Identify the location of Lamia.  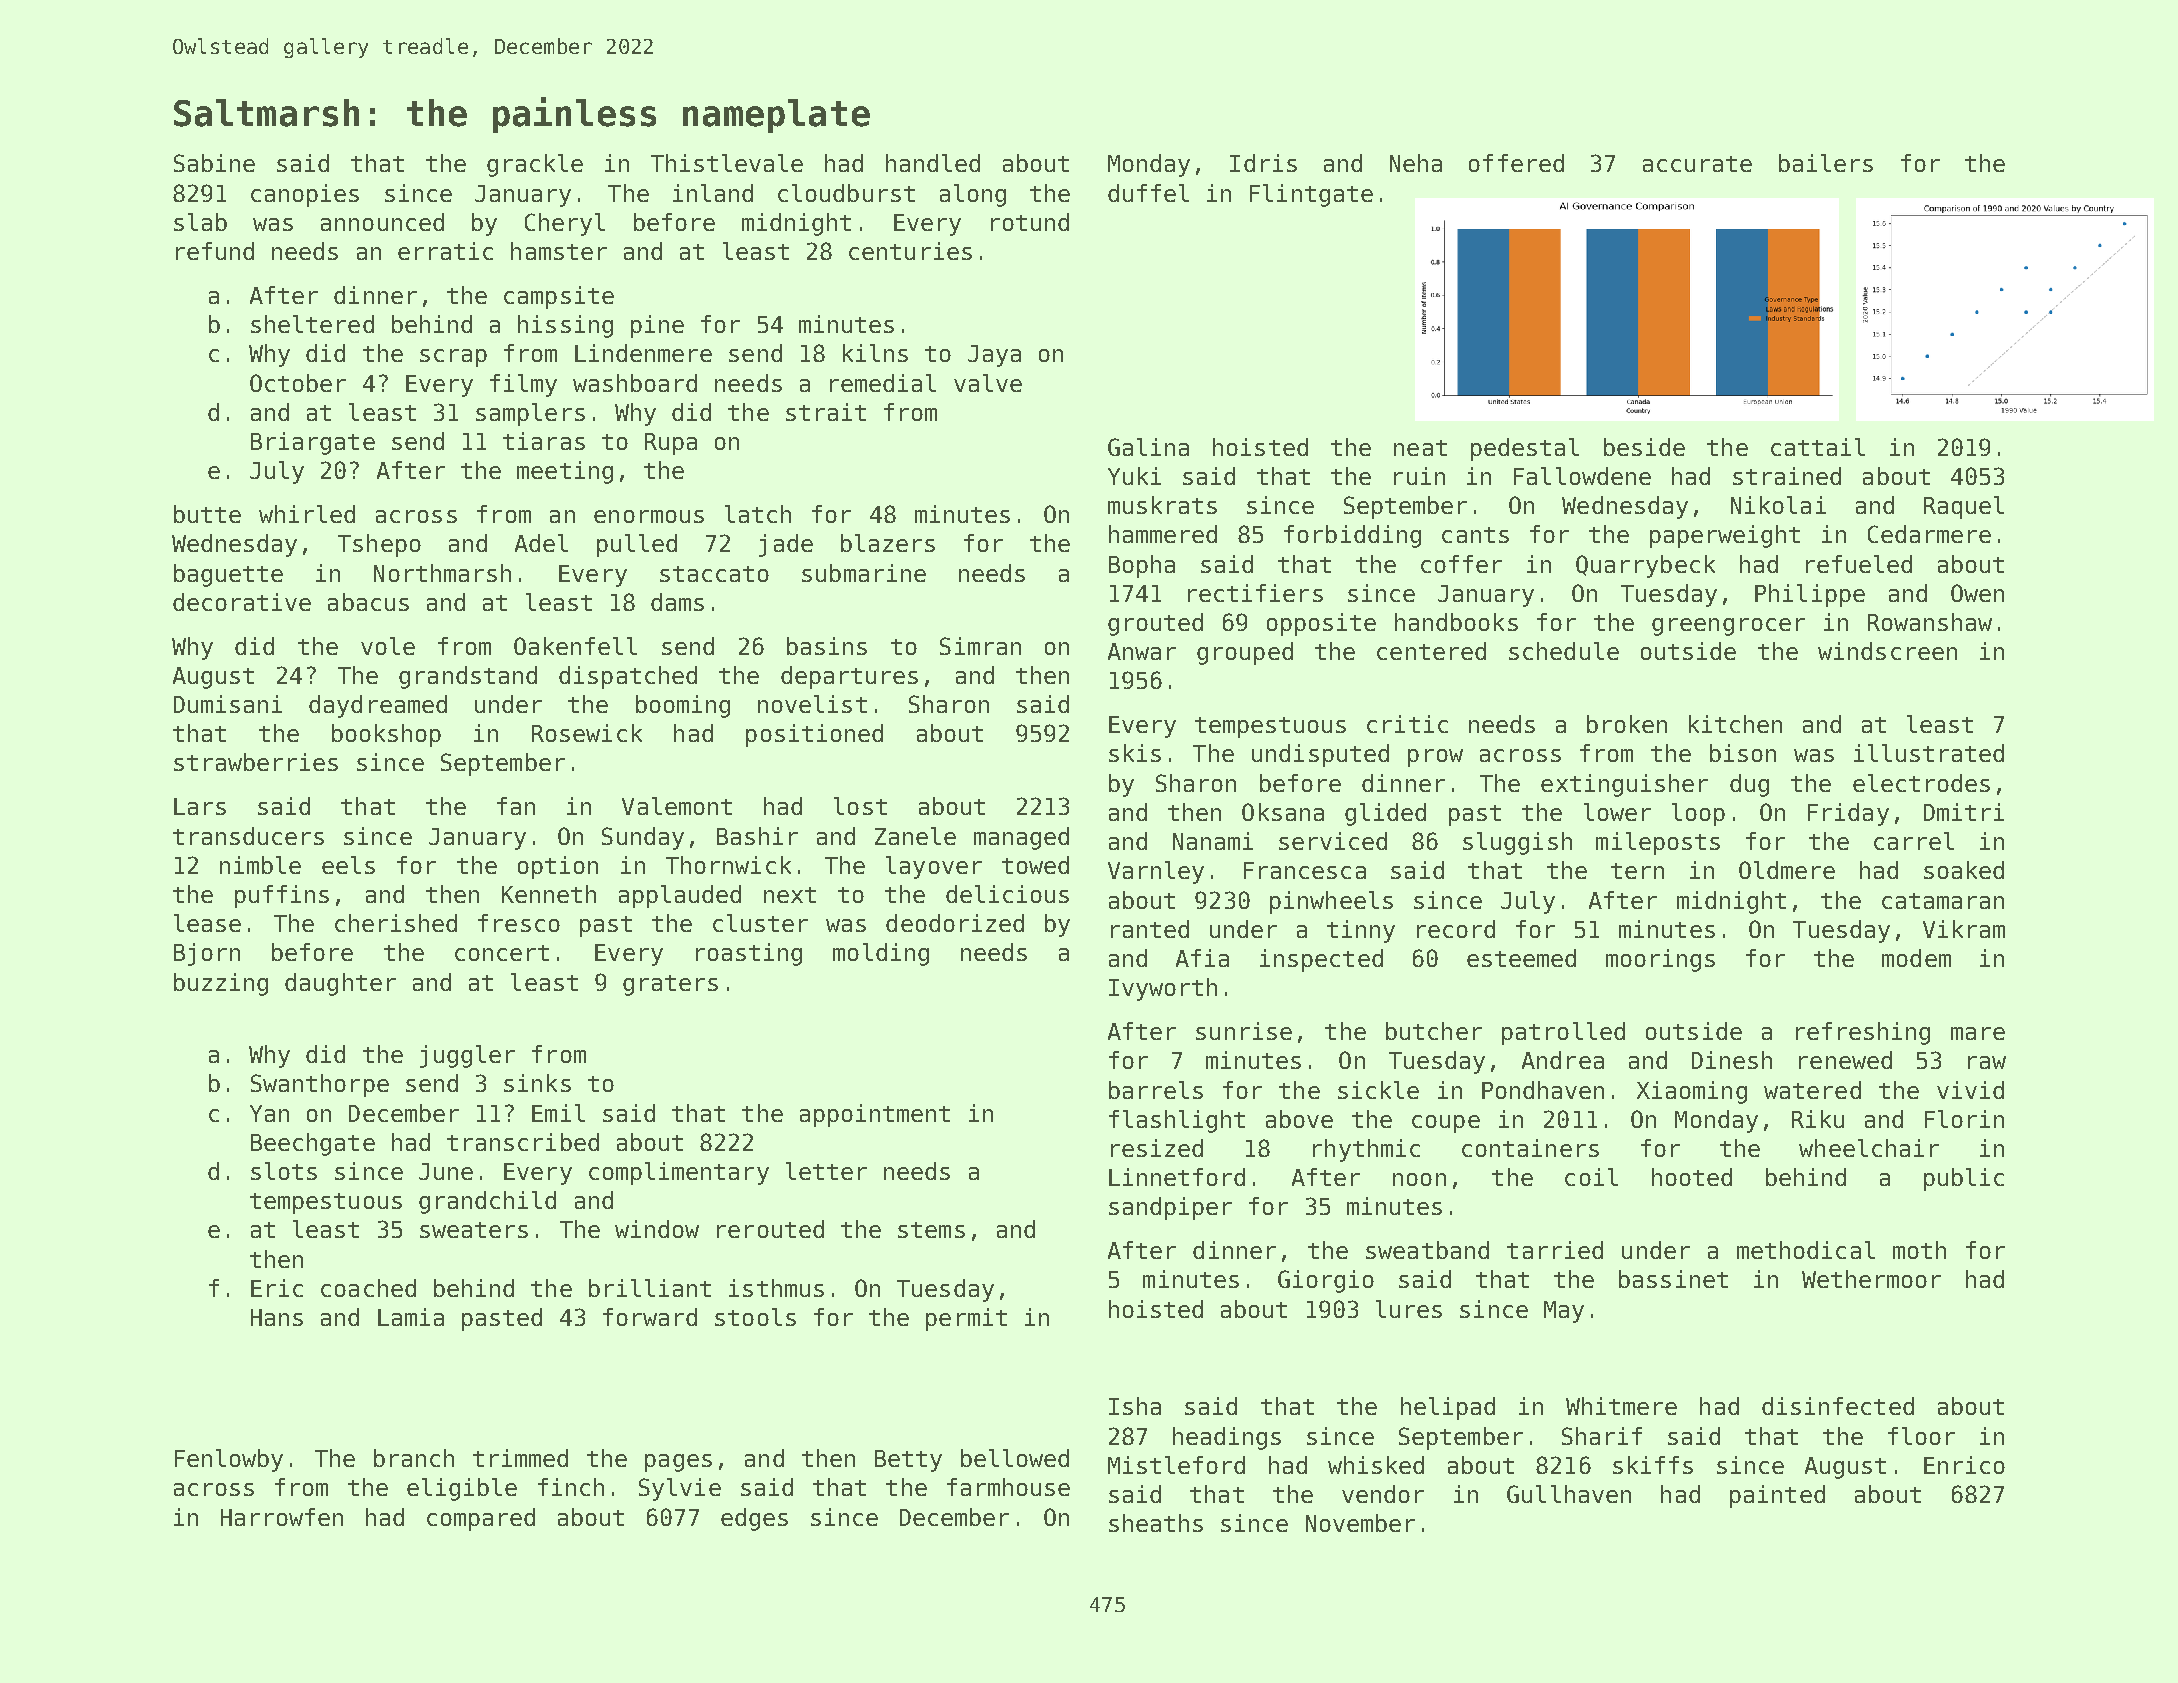
(411, 1317).
